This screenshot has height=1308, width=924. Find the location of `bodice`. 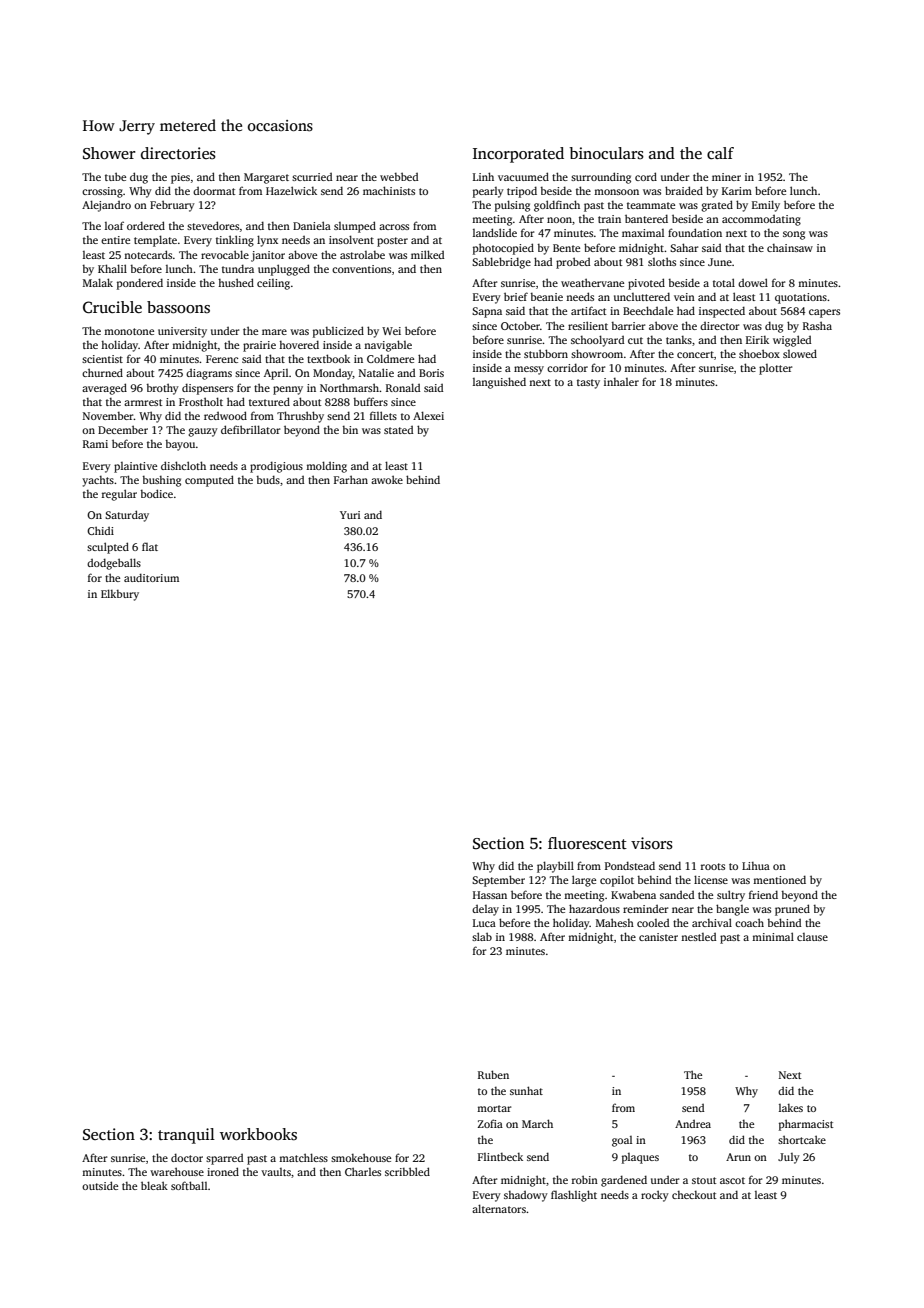

bodice is located at coordinates (156, 493).
